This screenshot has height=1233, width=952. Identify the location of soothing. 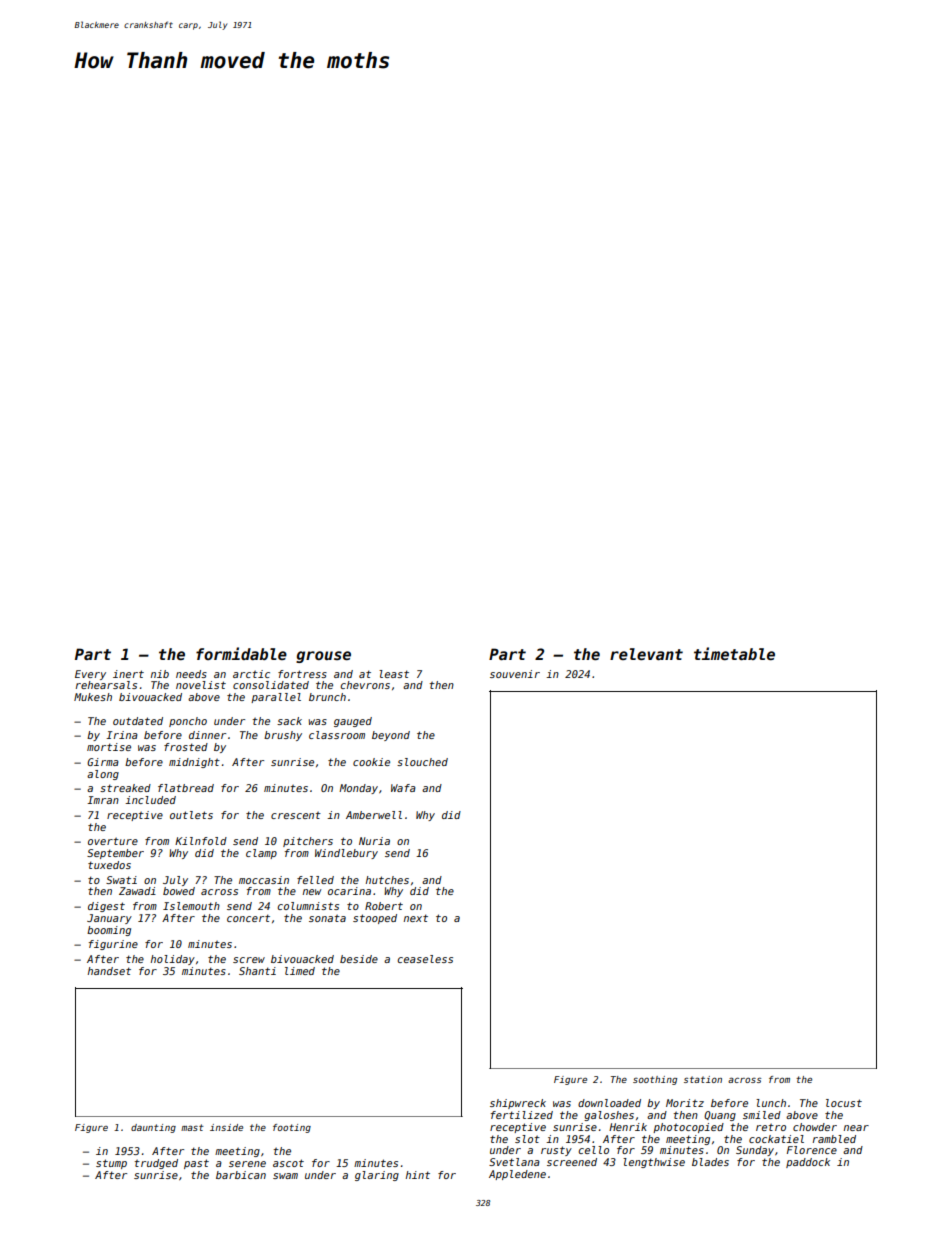
(655, 1080).
